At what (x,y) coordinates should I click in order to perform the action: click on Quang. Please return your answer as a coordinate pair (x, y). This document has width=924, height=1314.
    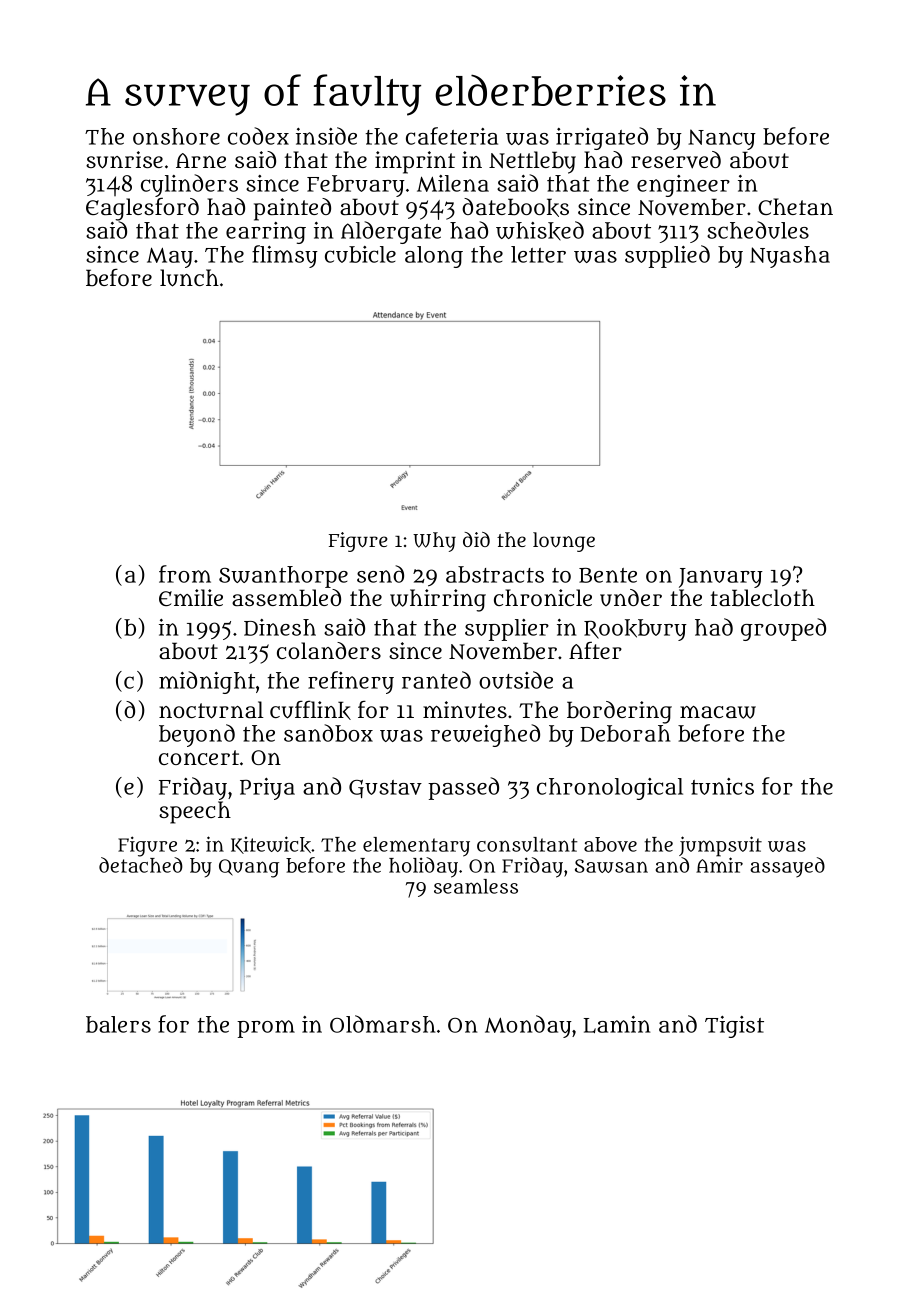
    Looking at the image, I should click on (249, 868).
